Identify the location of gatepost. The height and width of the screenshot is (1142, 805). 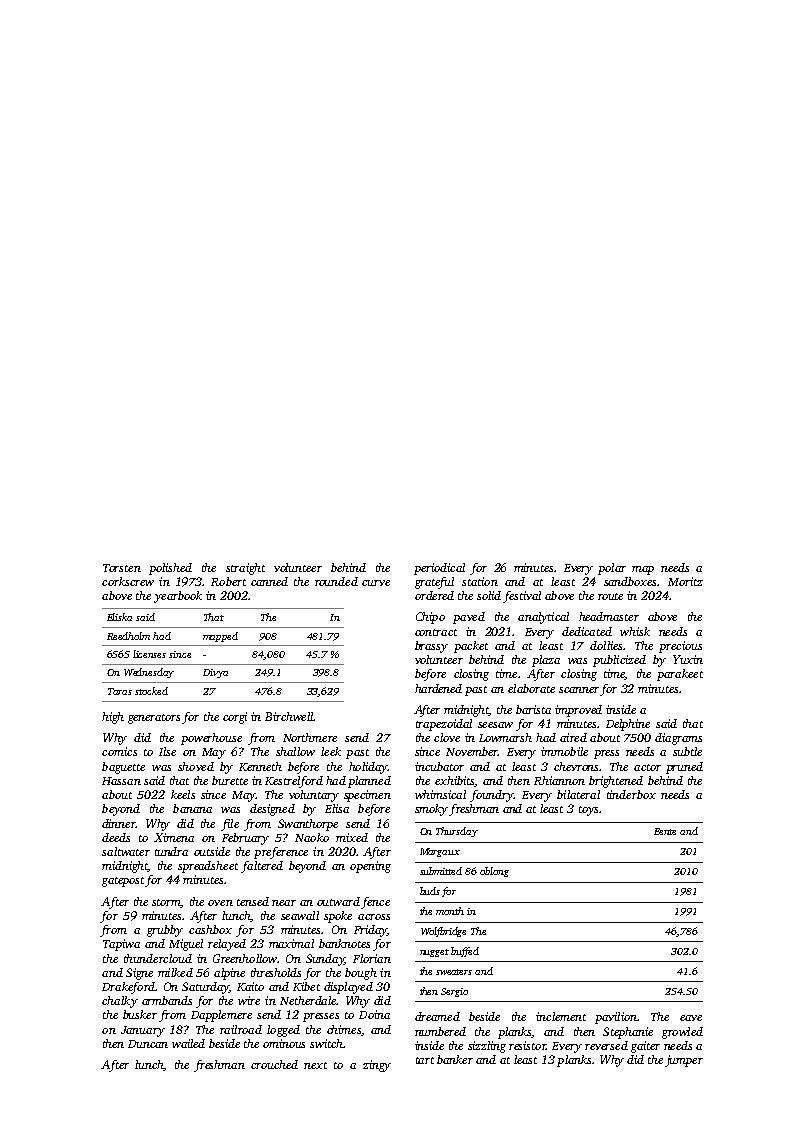
(124, 882).
